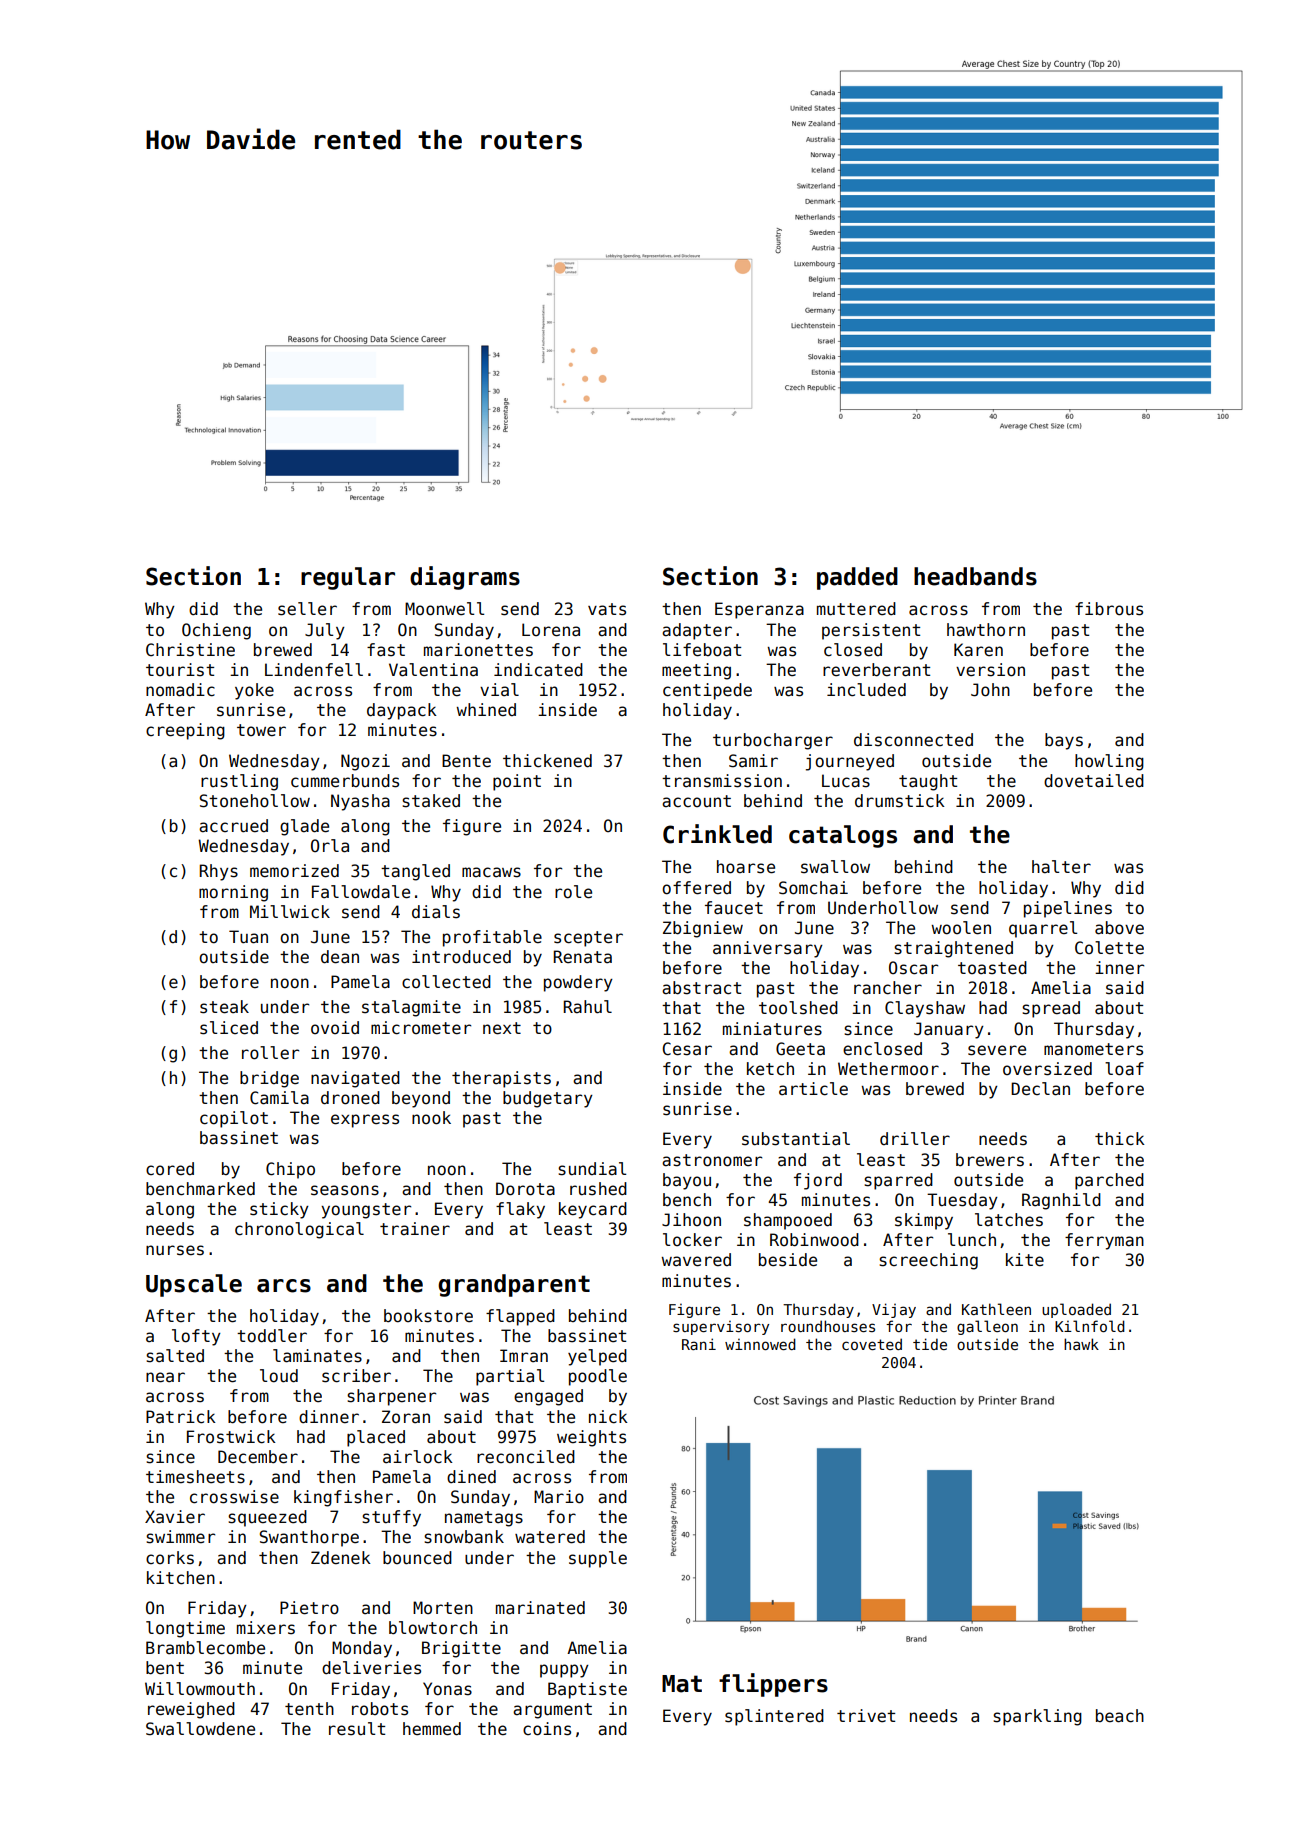 Image resolution: width=1290 pixels, height=1824 pixels. What do you see at coordinates (1037, 1717) in the image?
I see `sparkling` at bounding box center [1037, 1717].
